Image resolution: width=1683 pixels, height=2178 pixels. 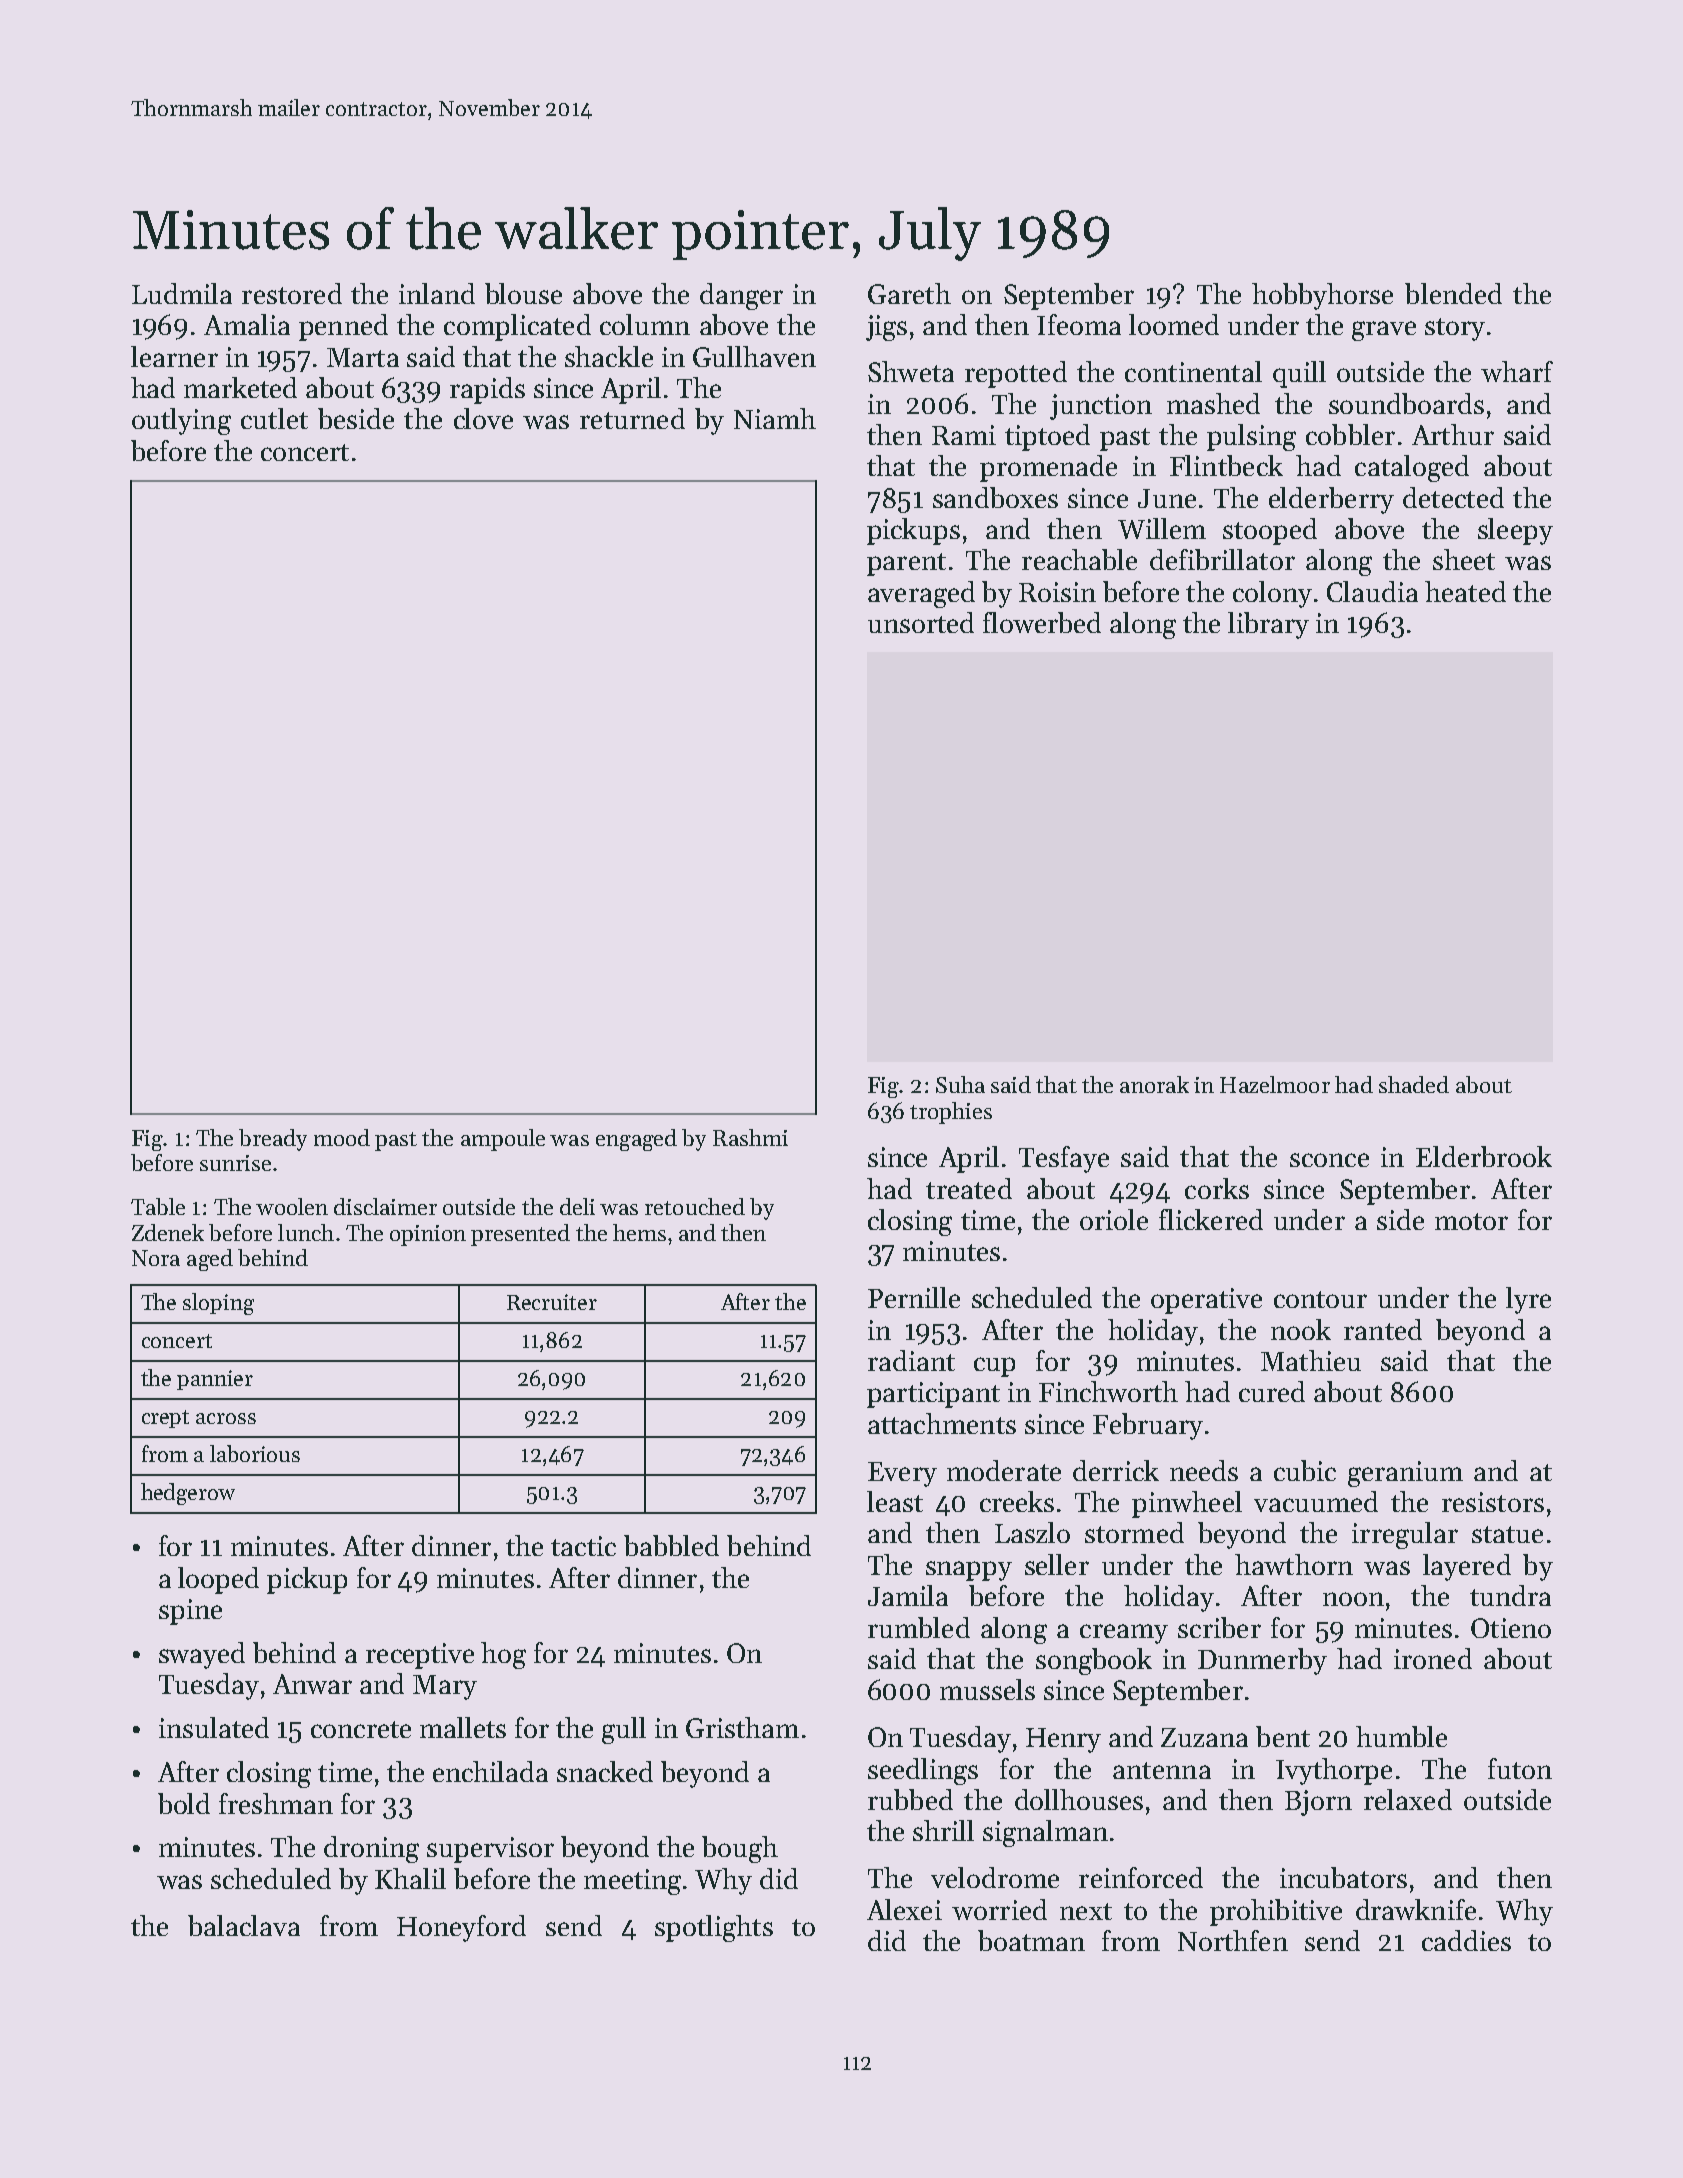 I want to click on Ludmila, so click(x=182, y=293).
